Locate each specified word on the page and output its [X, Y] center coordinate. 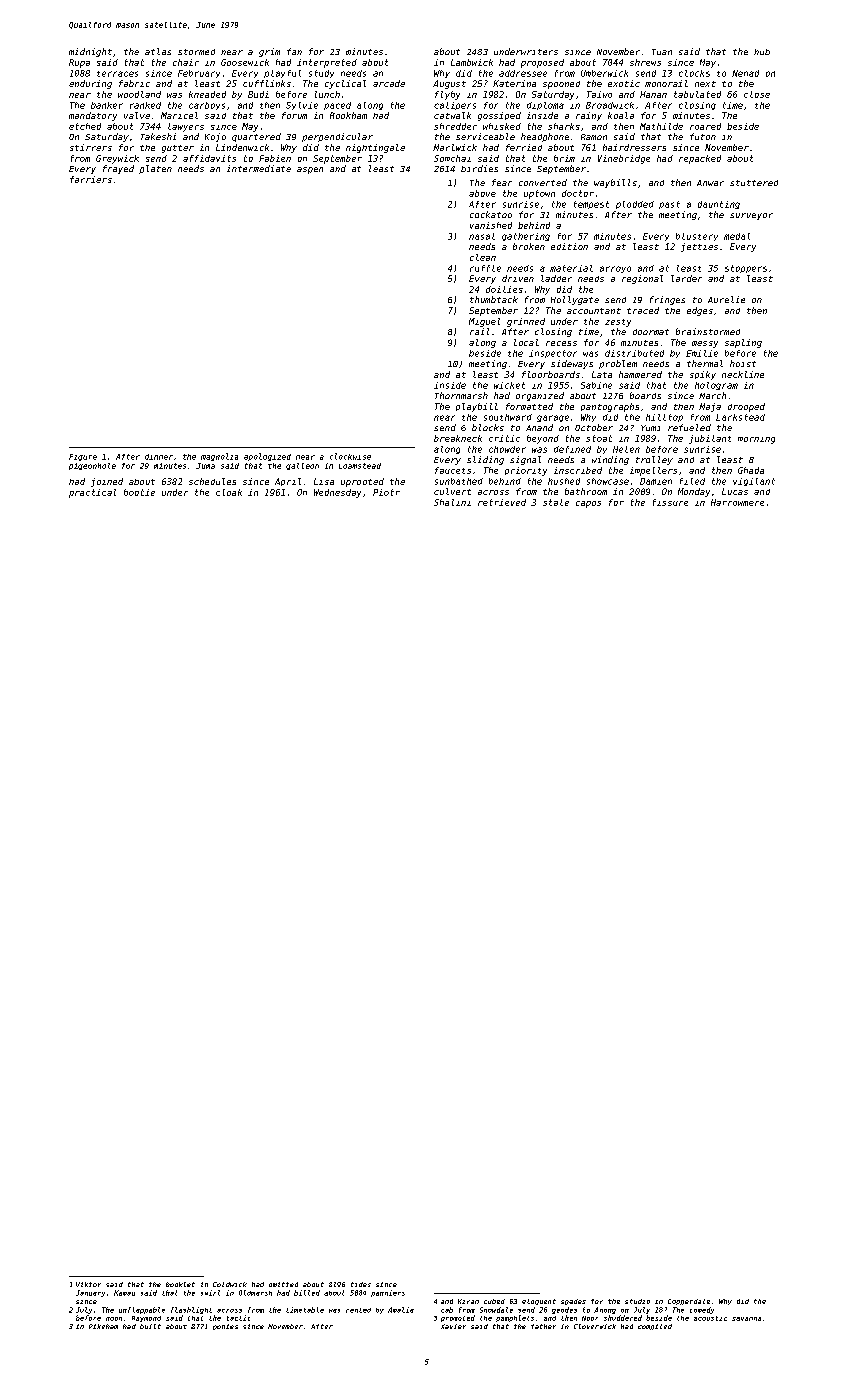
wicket [509, 385]
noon [114, 1319]
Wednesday [337, 493]
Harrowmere [737, 502]
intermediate [259, 168]
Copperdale [689, 1302]
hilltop [664, 418]
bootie [139, 492]
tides [361, 1284]
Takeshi [158, 136]
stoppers [746, 269]
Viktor [88, 1284]
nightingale [375, 148]
